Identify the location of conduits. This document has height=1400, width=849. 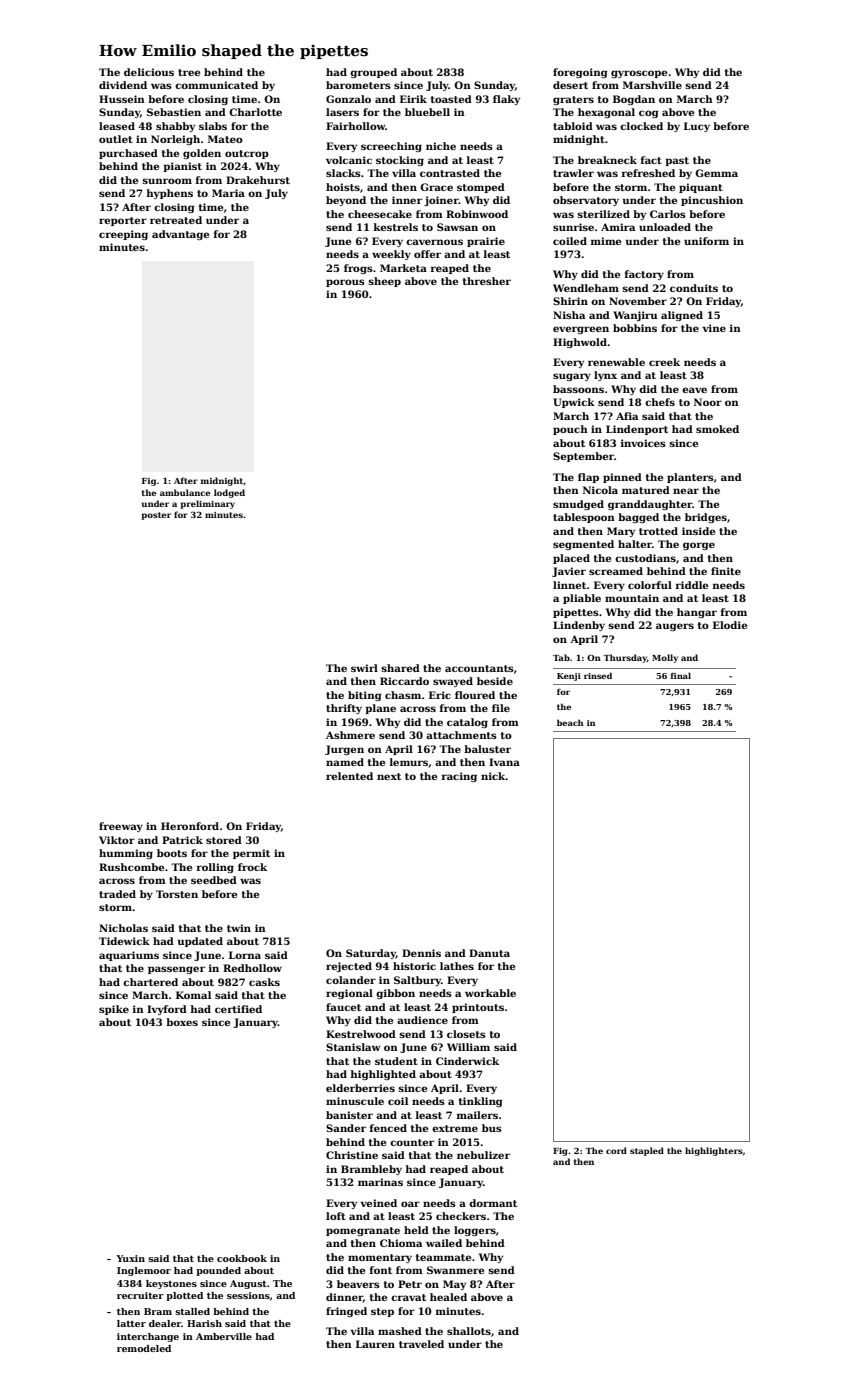
(694, 288).
